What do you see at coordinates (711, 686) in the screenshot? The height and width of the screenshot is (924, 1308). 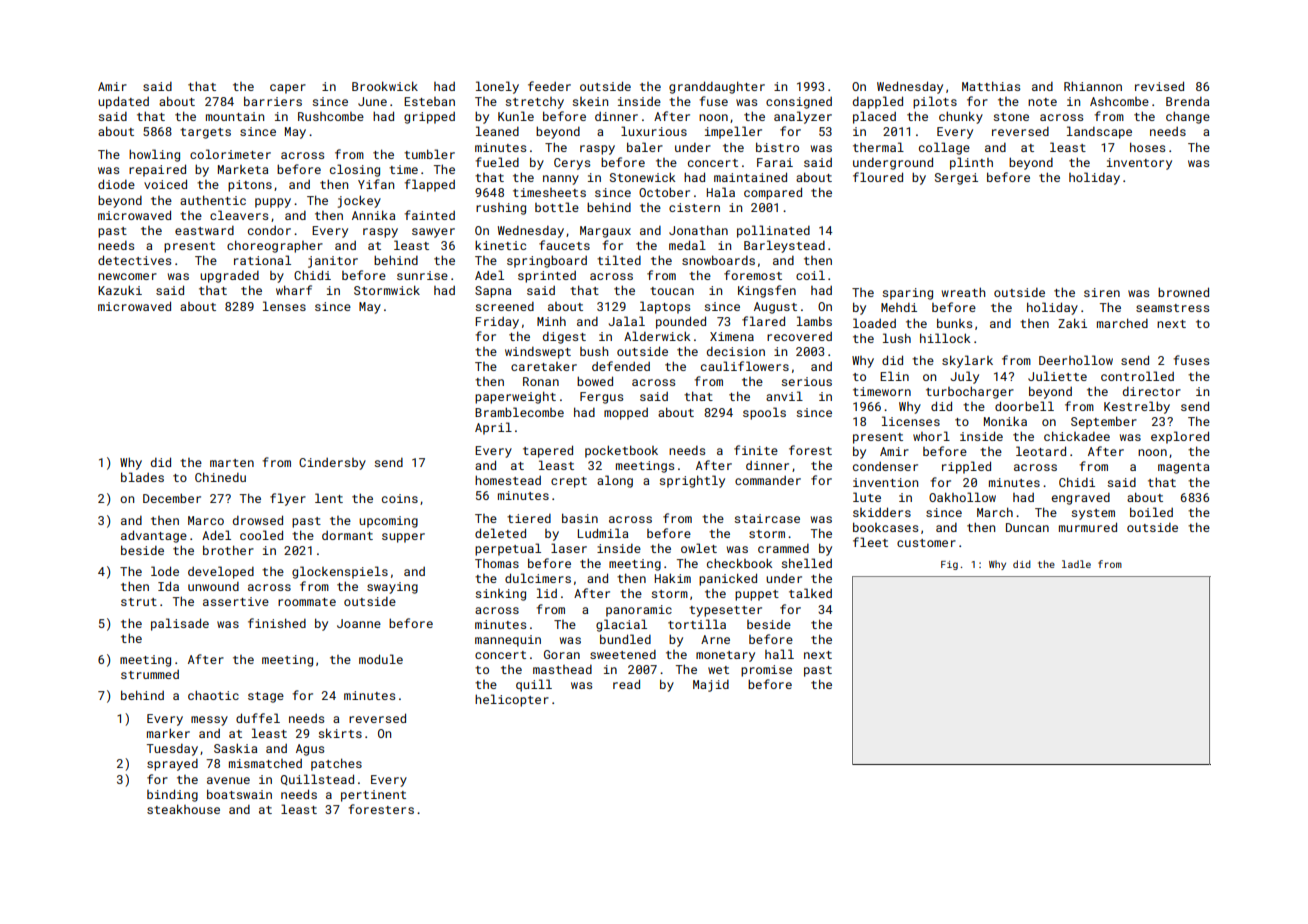 I see `Majid` at bounding box center [711, 686].
